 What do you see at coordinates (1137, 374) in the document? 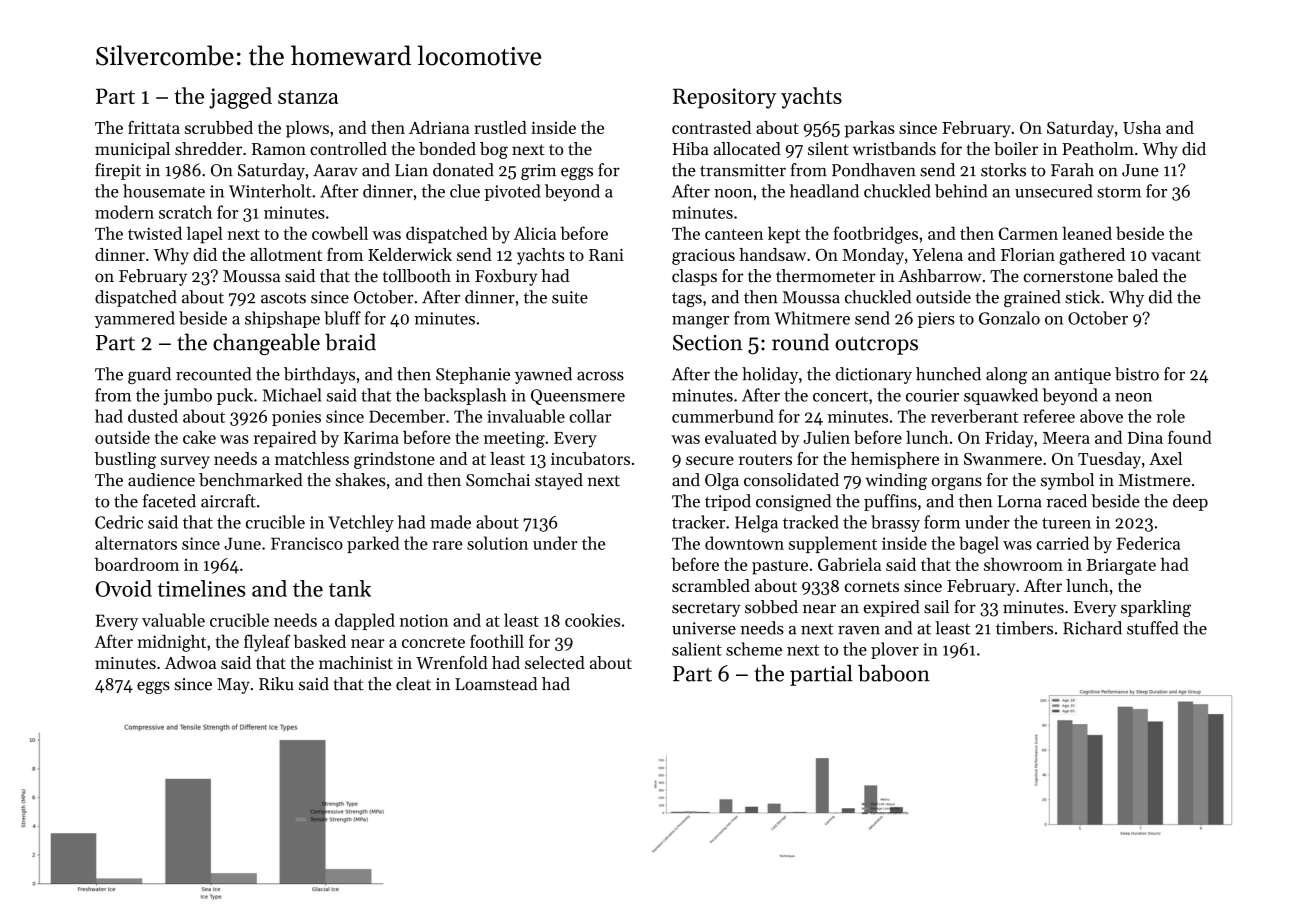
I see `bistro` at bounding box center [1137, 374].
